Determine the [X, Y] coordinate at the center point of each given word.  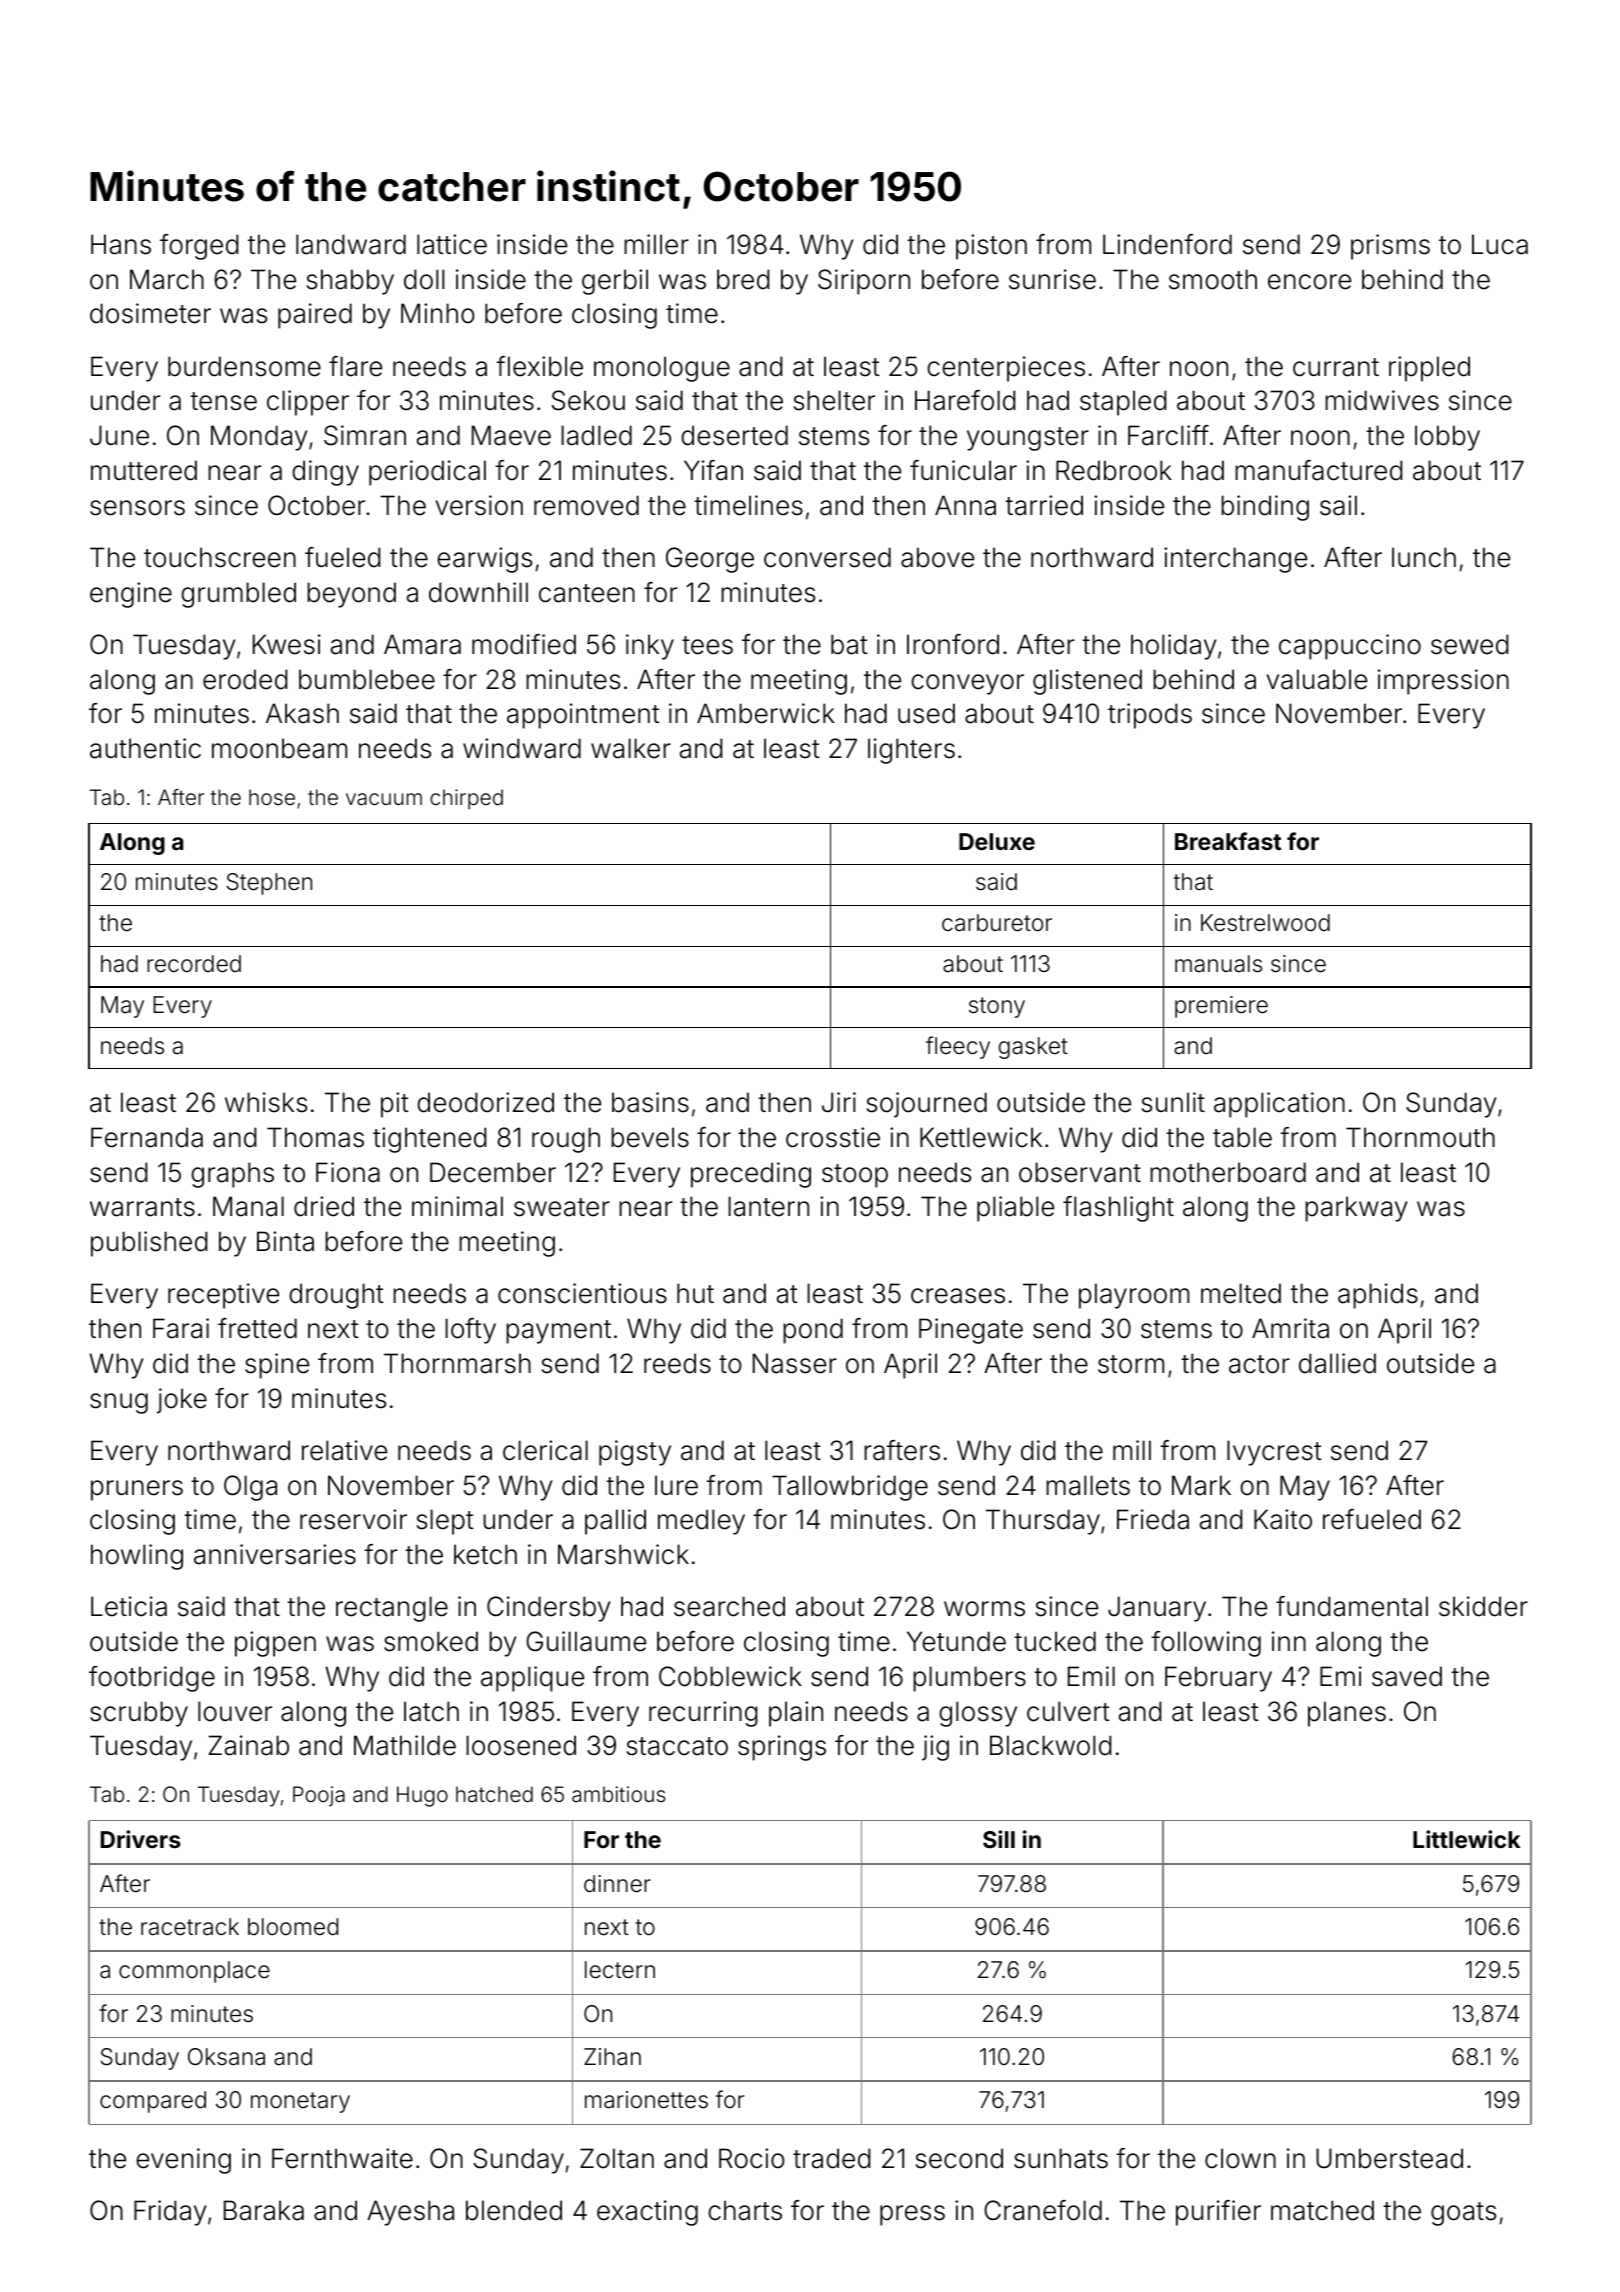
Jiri [839, 1102]
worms [984, 1609]
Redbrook [1114, 470]
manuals [1218, 964]
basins [650, 1102]
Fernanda [147, 1137]
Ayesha [410, 2213]
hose [272, 797]
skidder [1483, 1606]
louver [235, 1711]
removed [586, 505]
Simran [365, 435]
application [1279, 1105]
